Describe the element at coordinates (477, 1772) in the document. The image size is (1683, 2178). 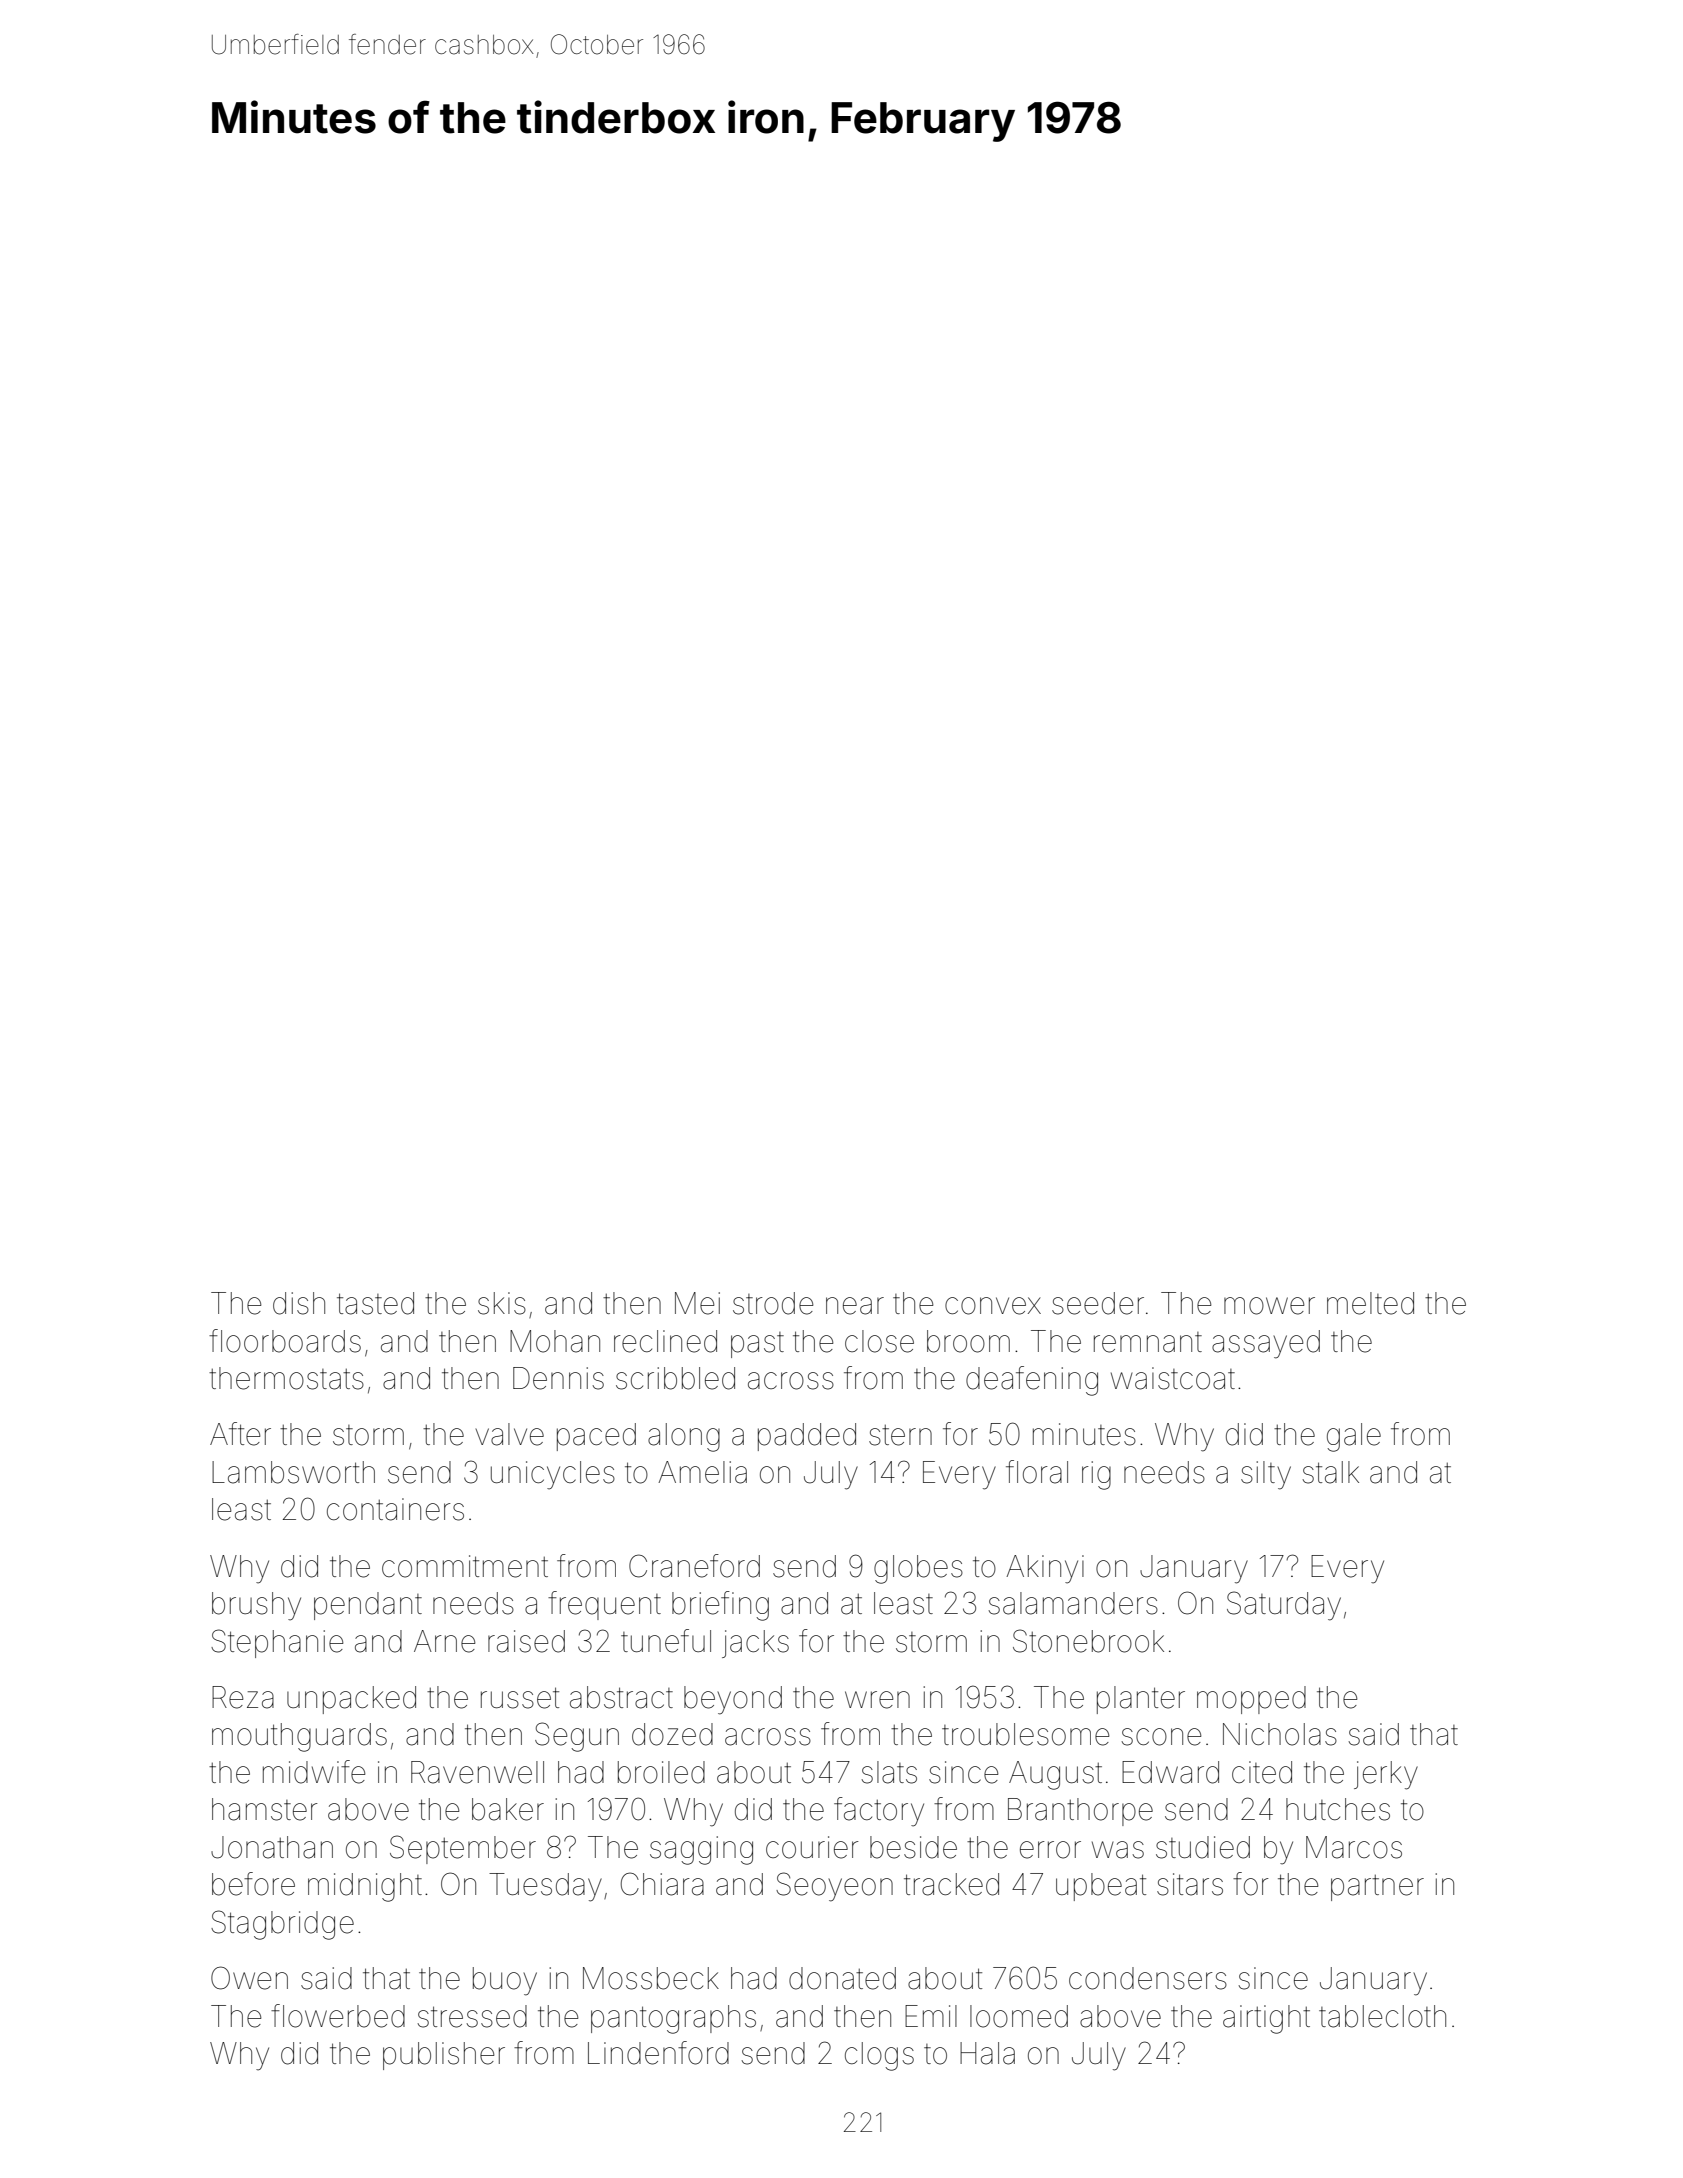
I see `Ravenwell` at that location.
